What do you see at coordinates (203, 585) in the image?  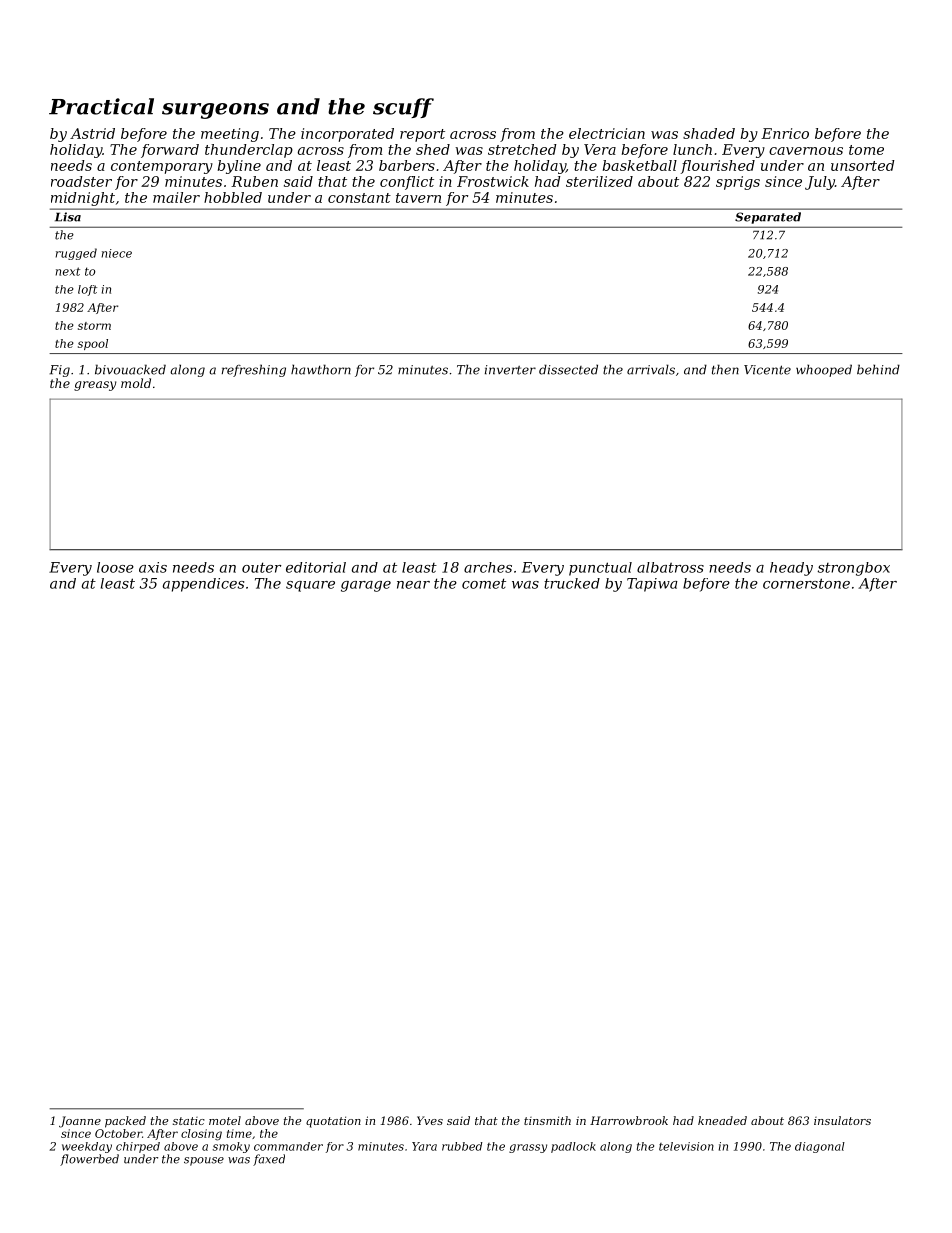 I see `appendices` at bounding box center [203, 585].
